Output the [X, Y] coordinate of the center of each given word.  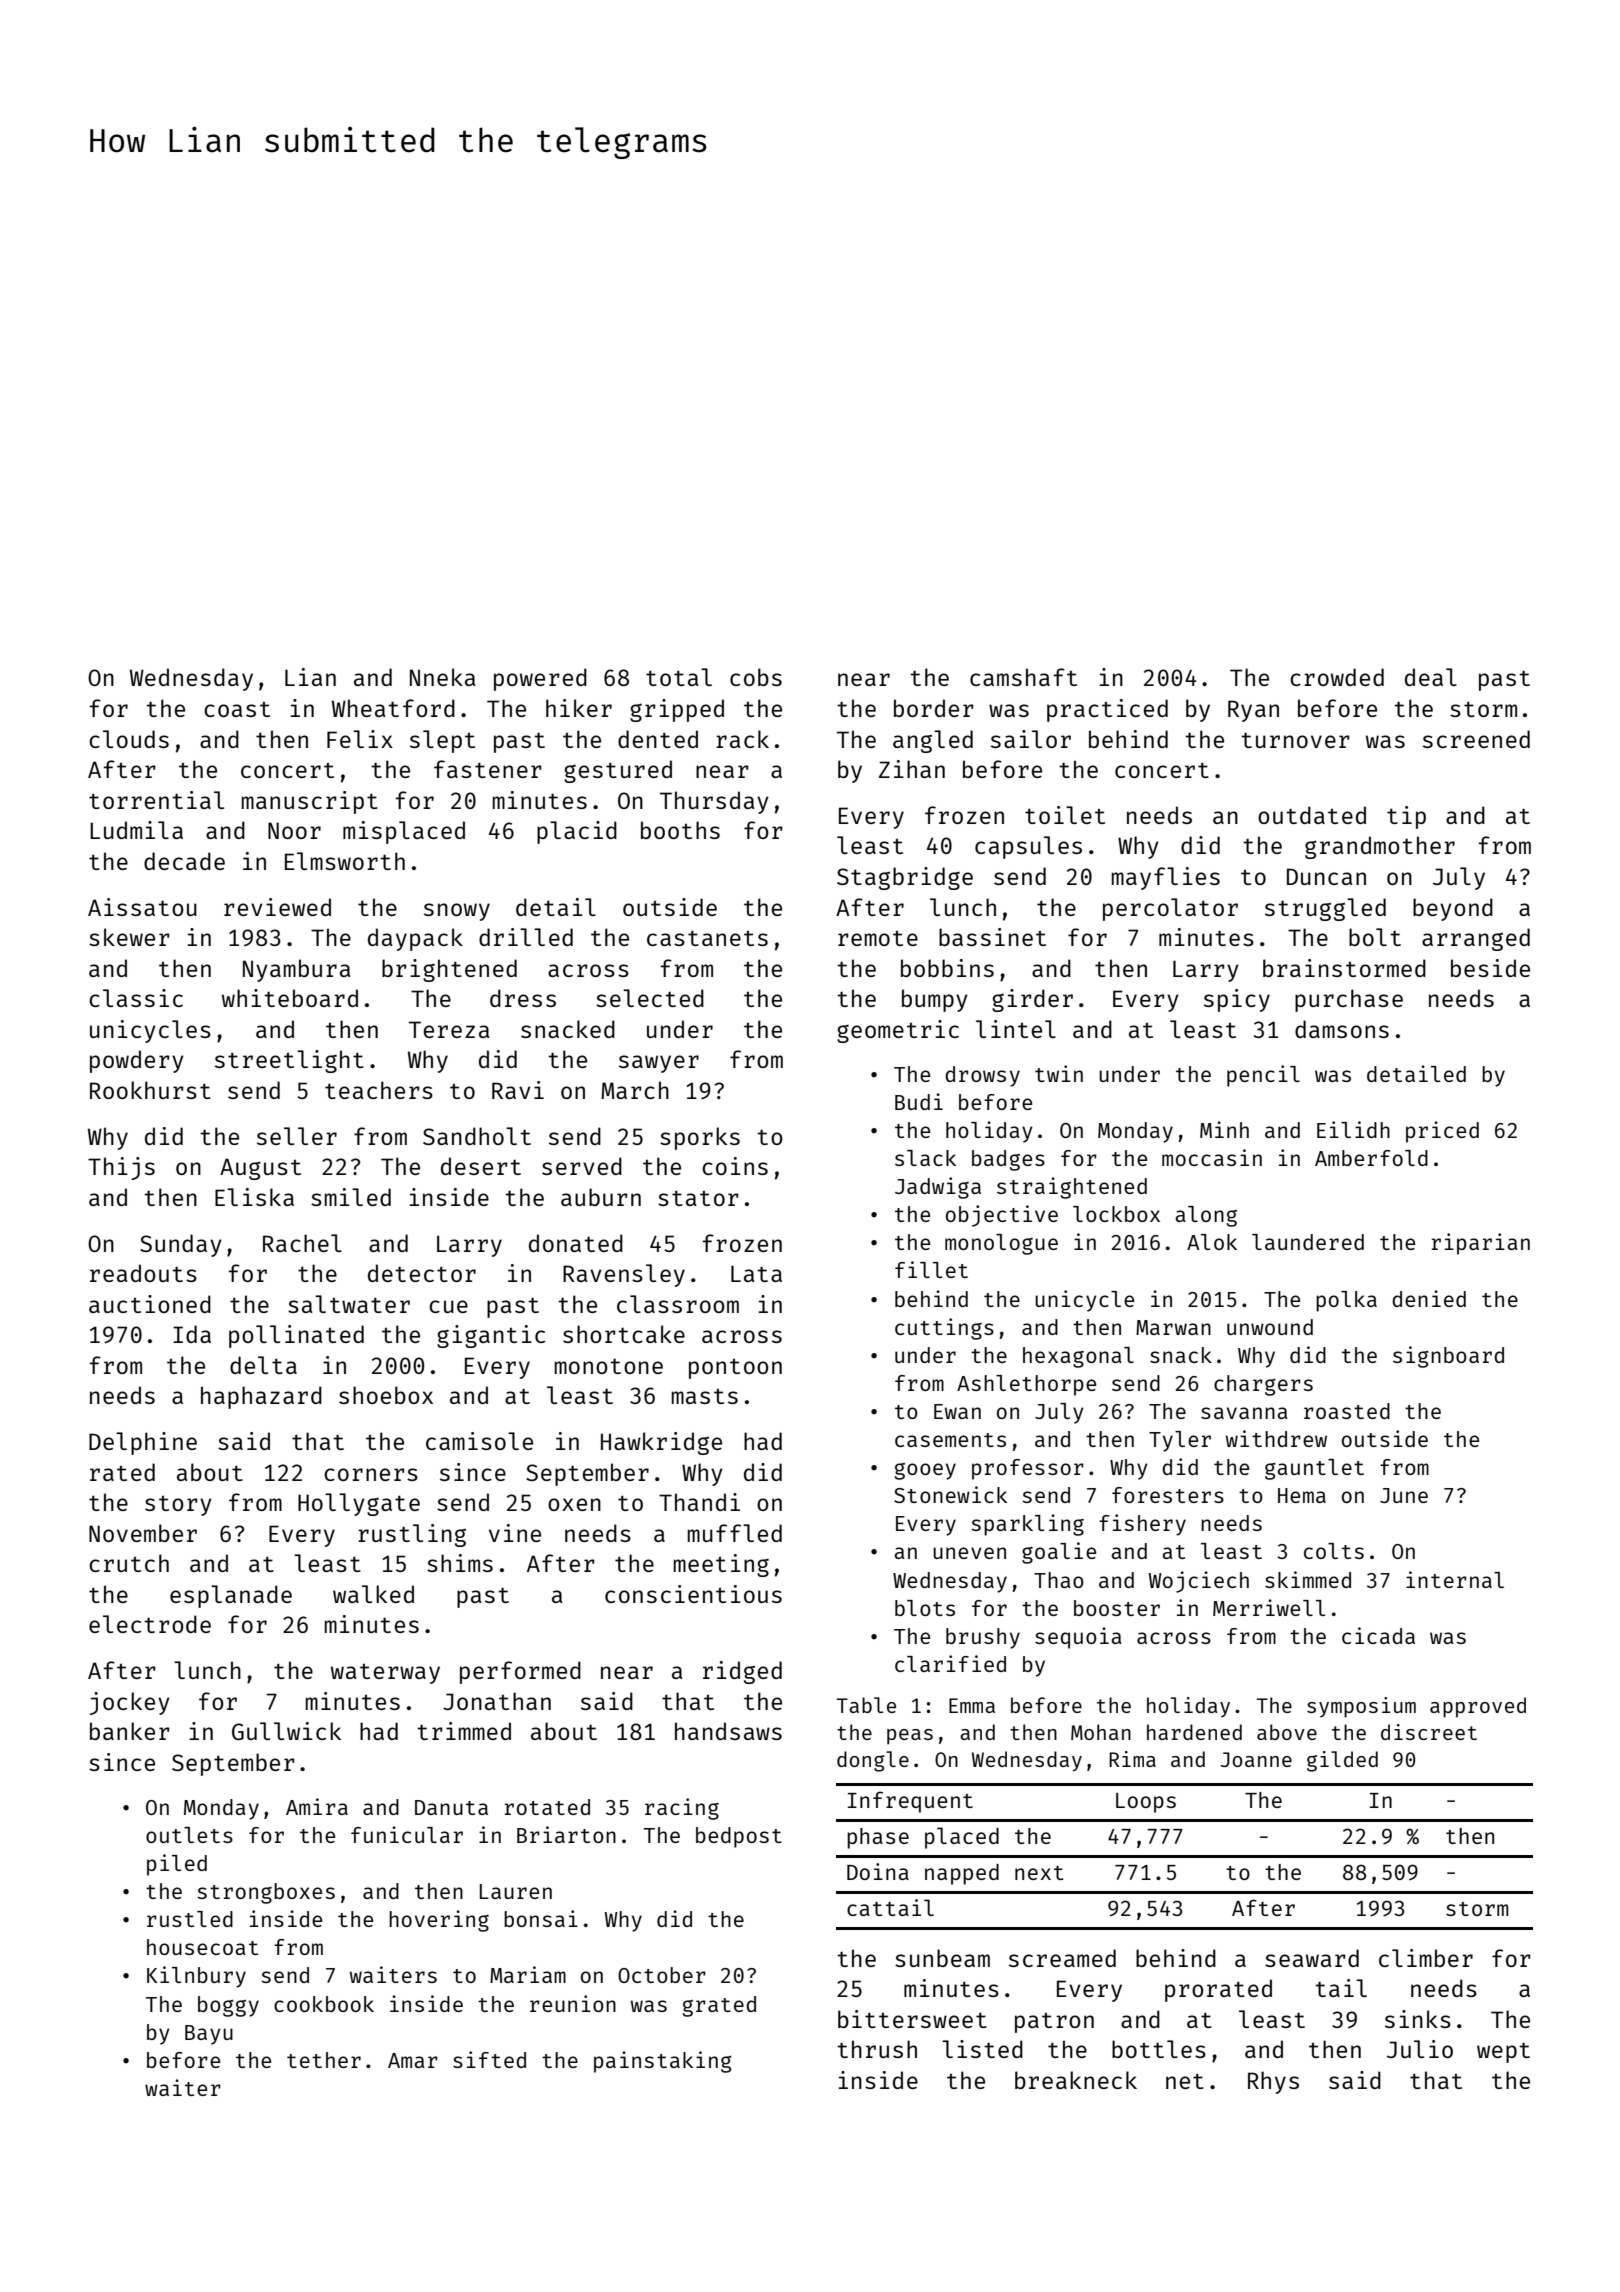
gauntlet [1314, 1469]
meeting [721, 1565]
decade [184, 861]
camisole [479, 1441]
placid [577, 832]
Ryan [1253, 711]
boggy [228, 2006]
